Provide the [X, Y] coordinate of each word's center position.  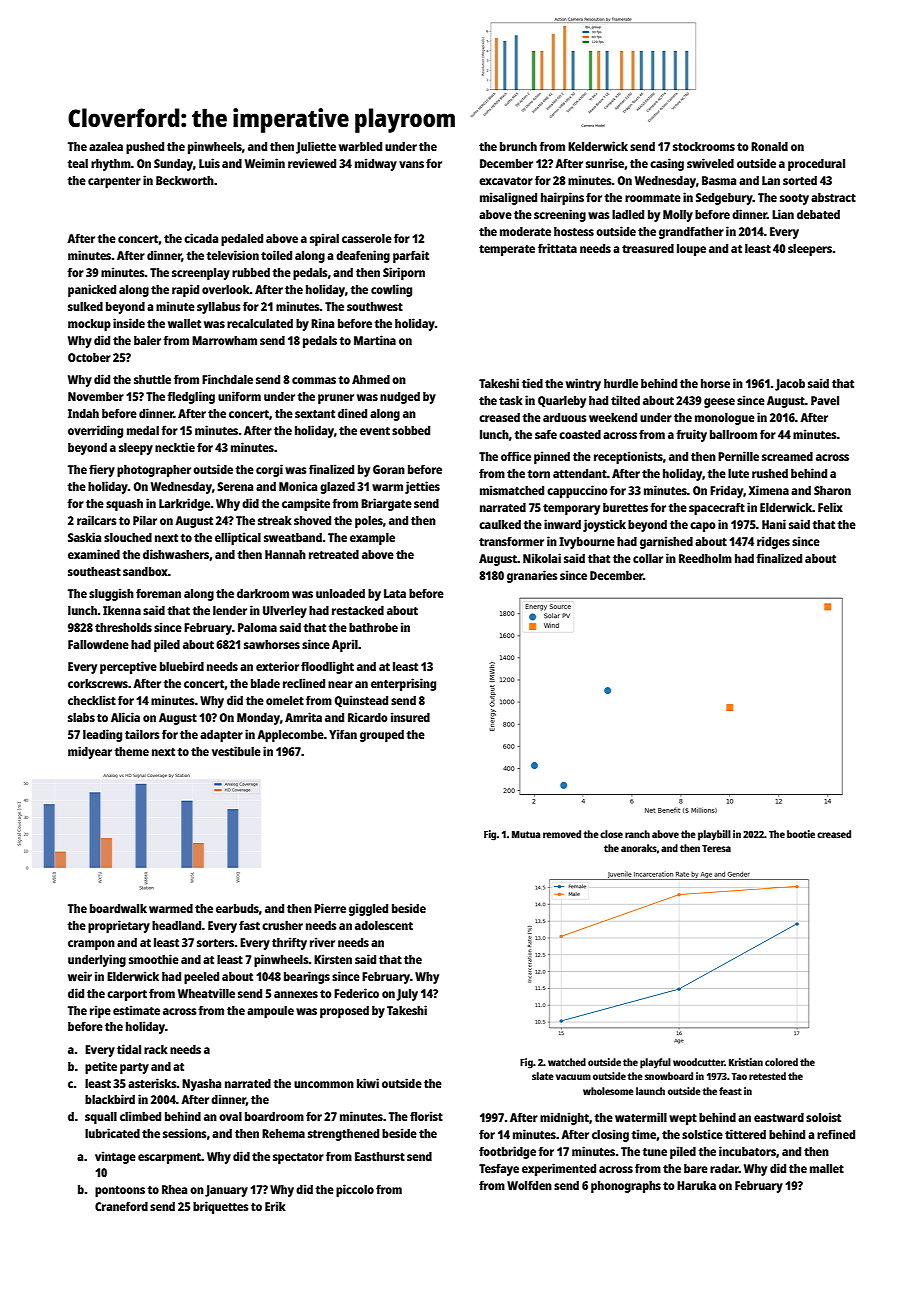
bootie [801, 834]
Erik [275, 1206]
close [611, 834]
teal [77, 163]
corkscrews [98, 683]
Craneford [121, 1206]
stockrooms [704, 146]
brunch [518, 146]
